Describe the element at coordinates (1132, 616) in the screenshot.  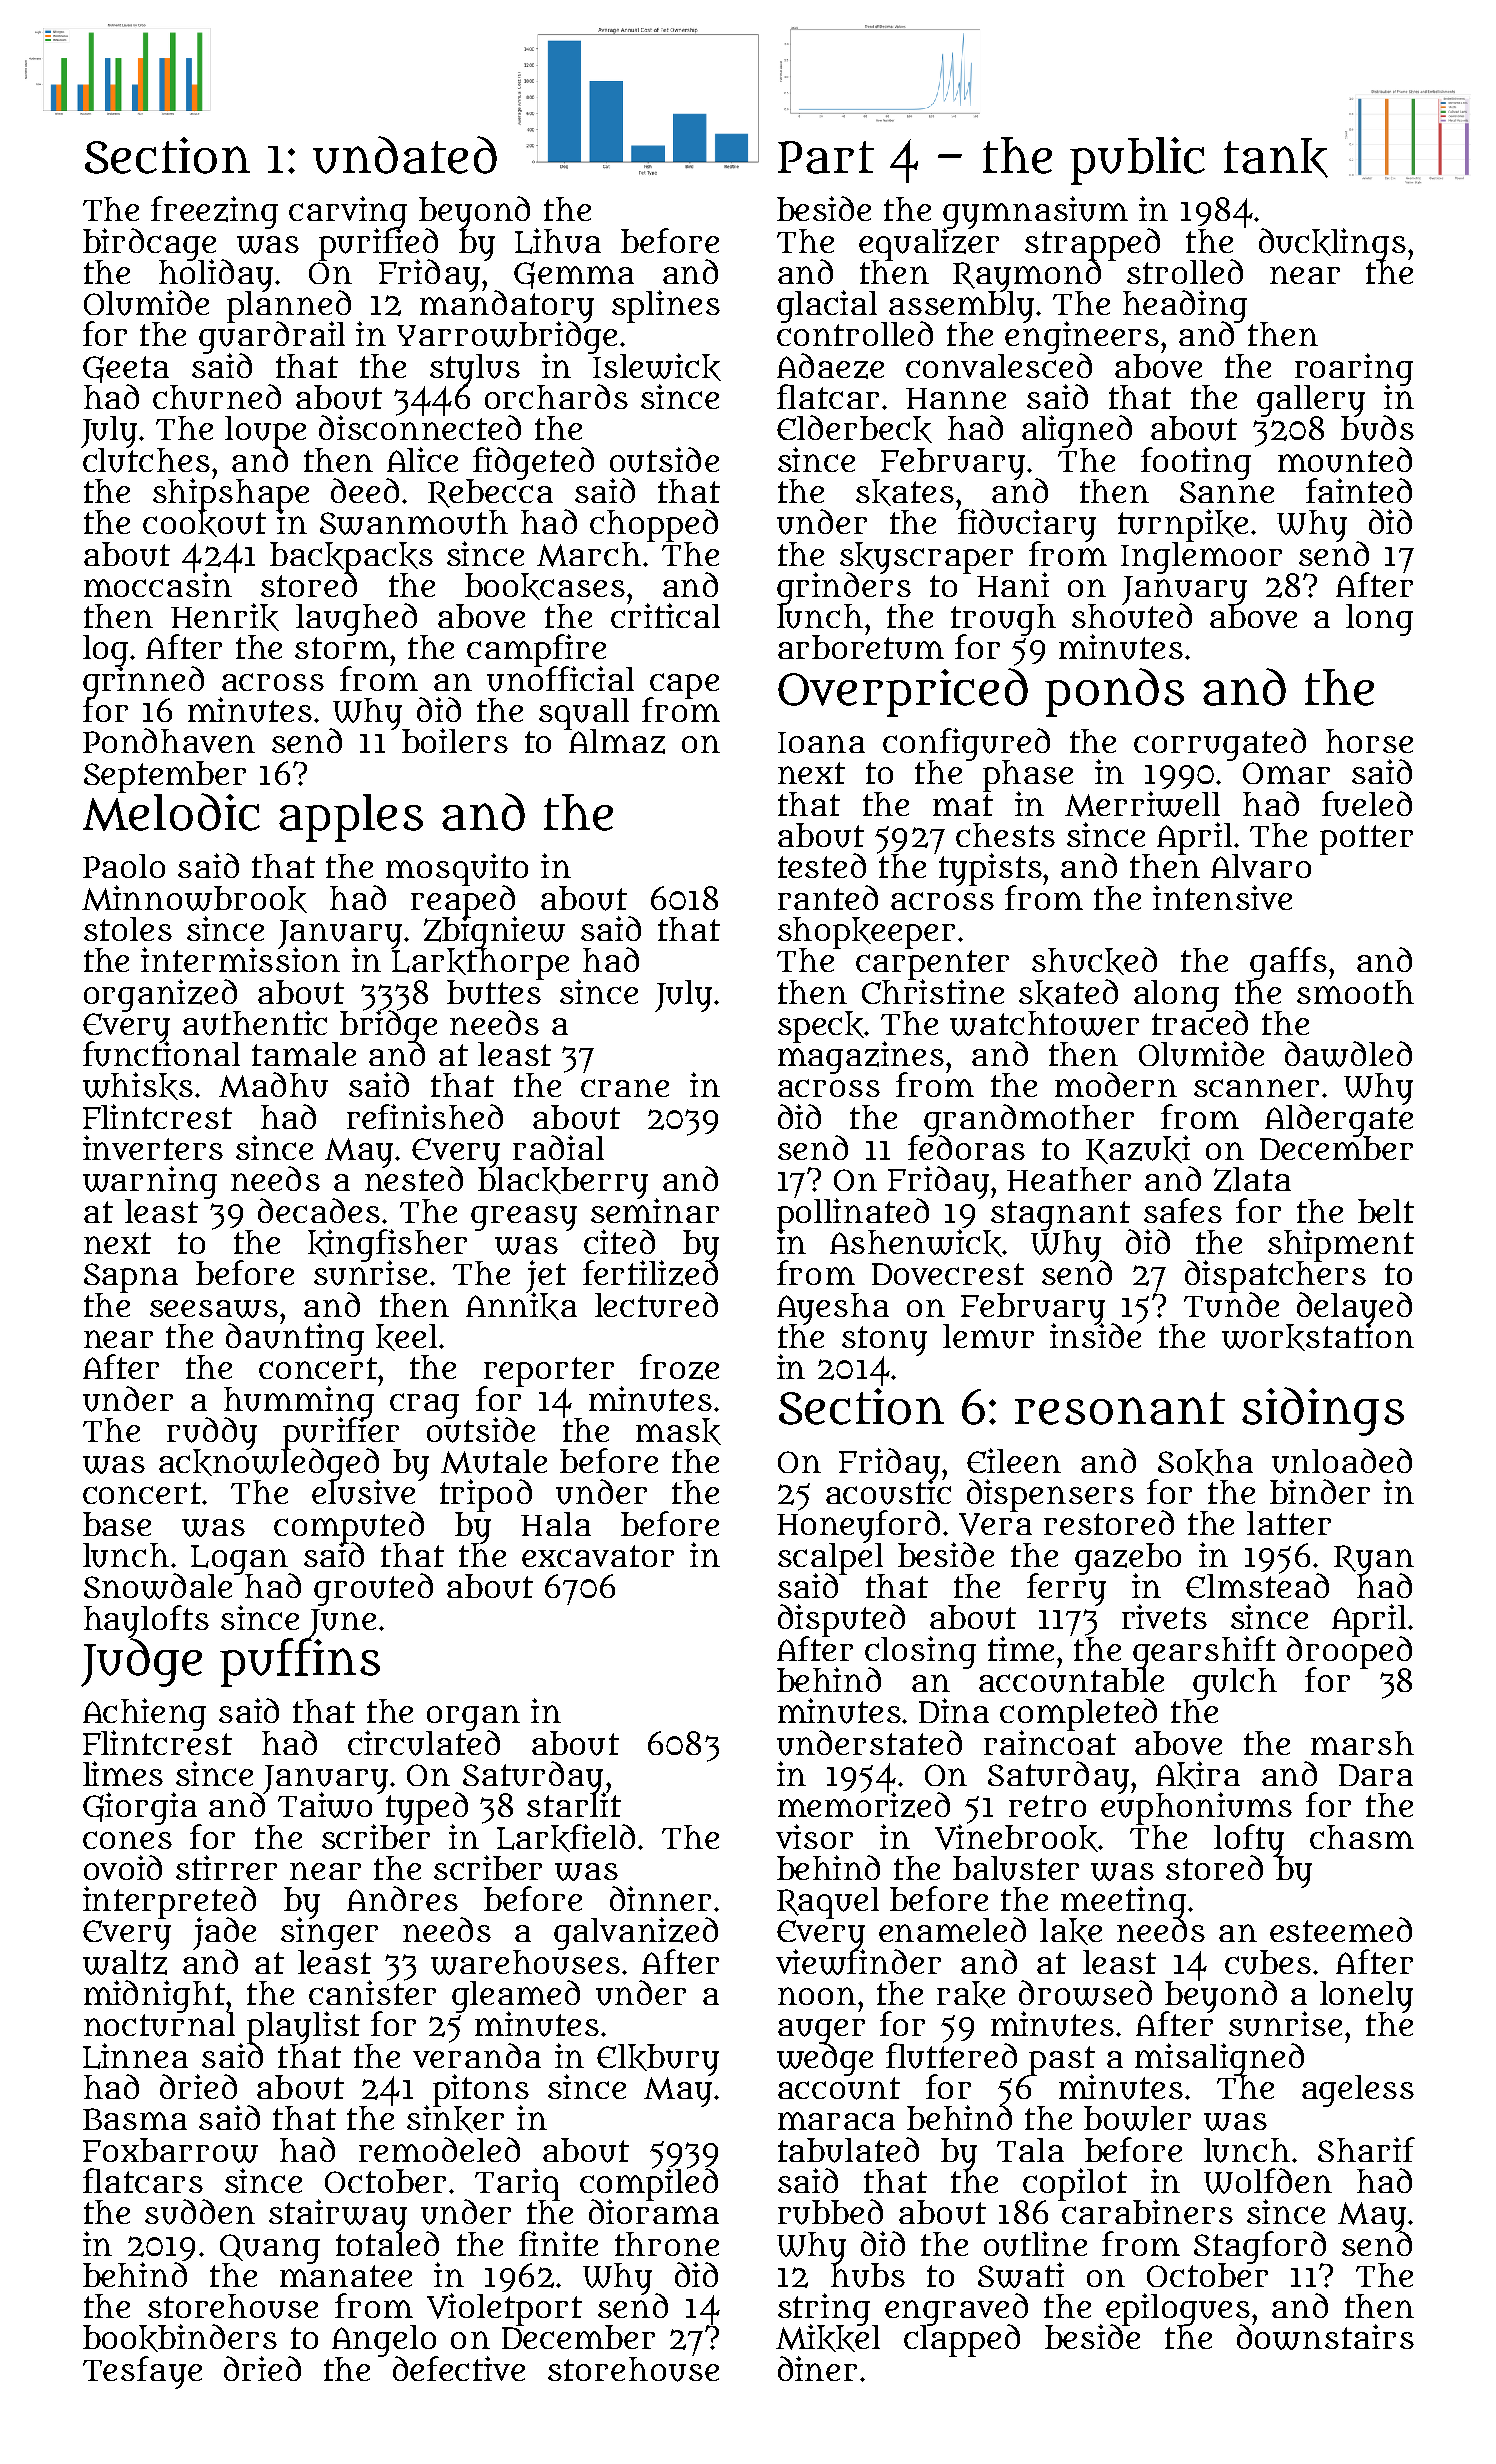
I see `shouted` at that location.
